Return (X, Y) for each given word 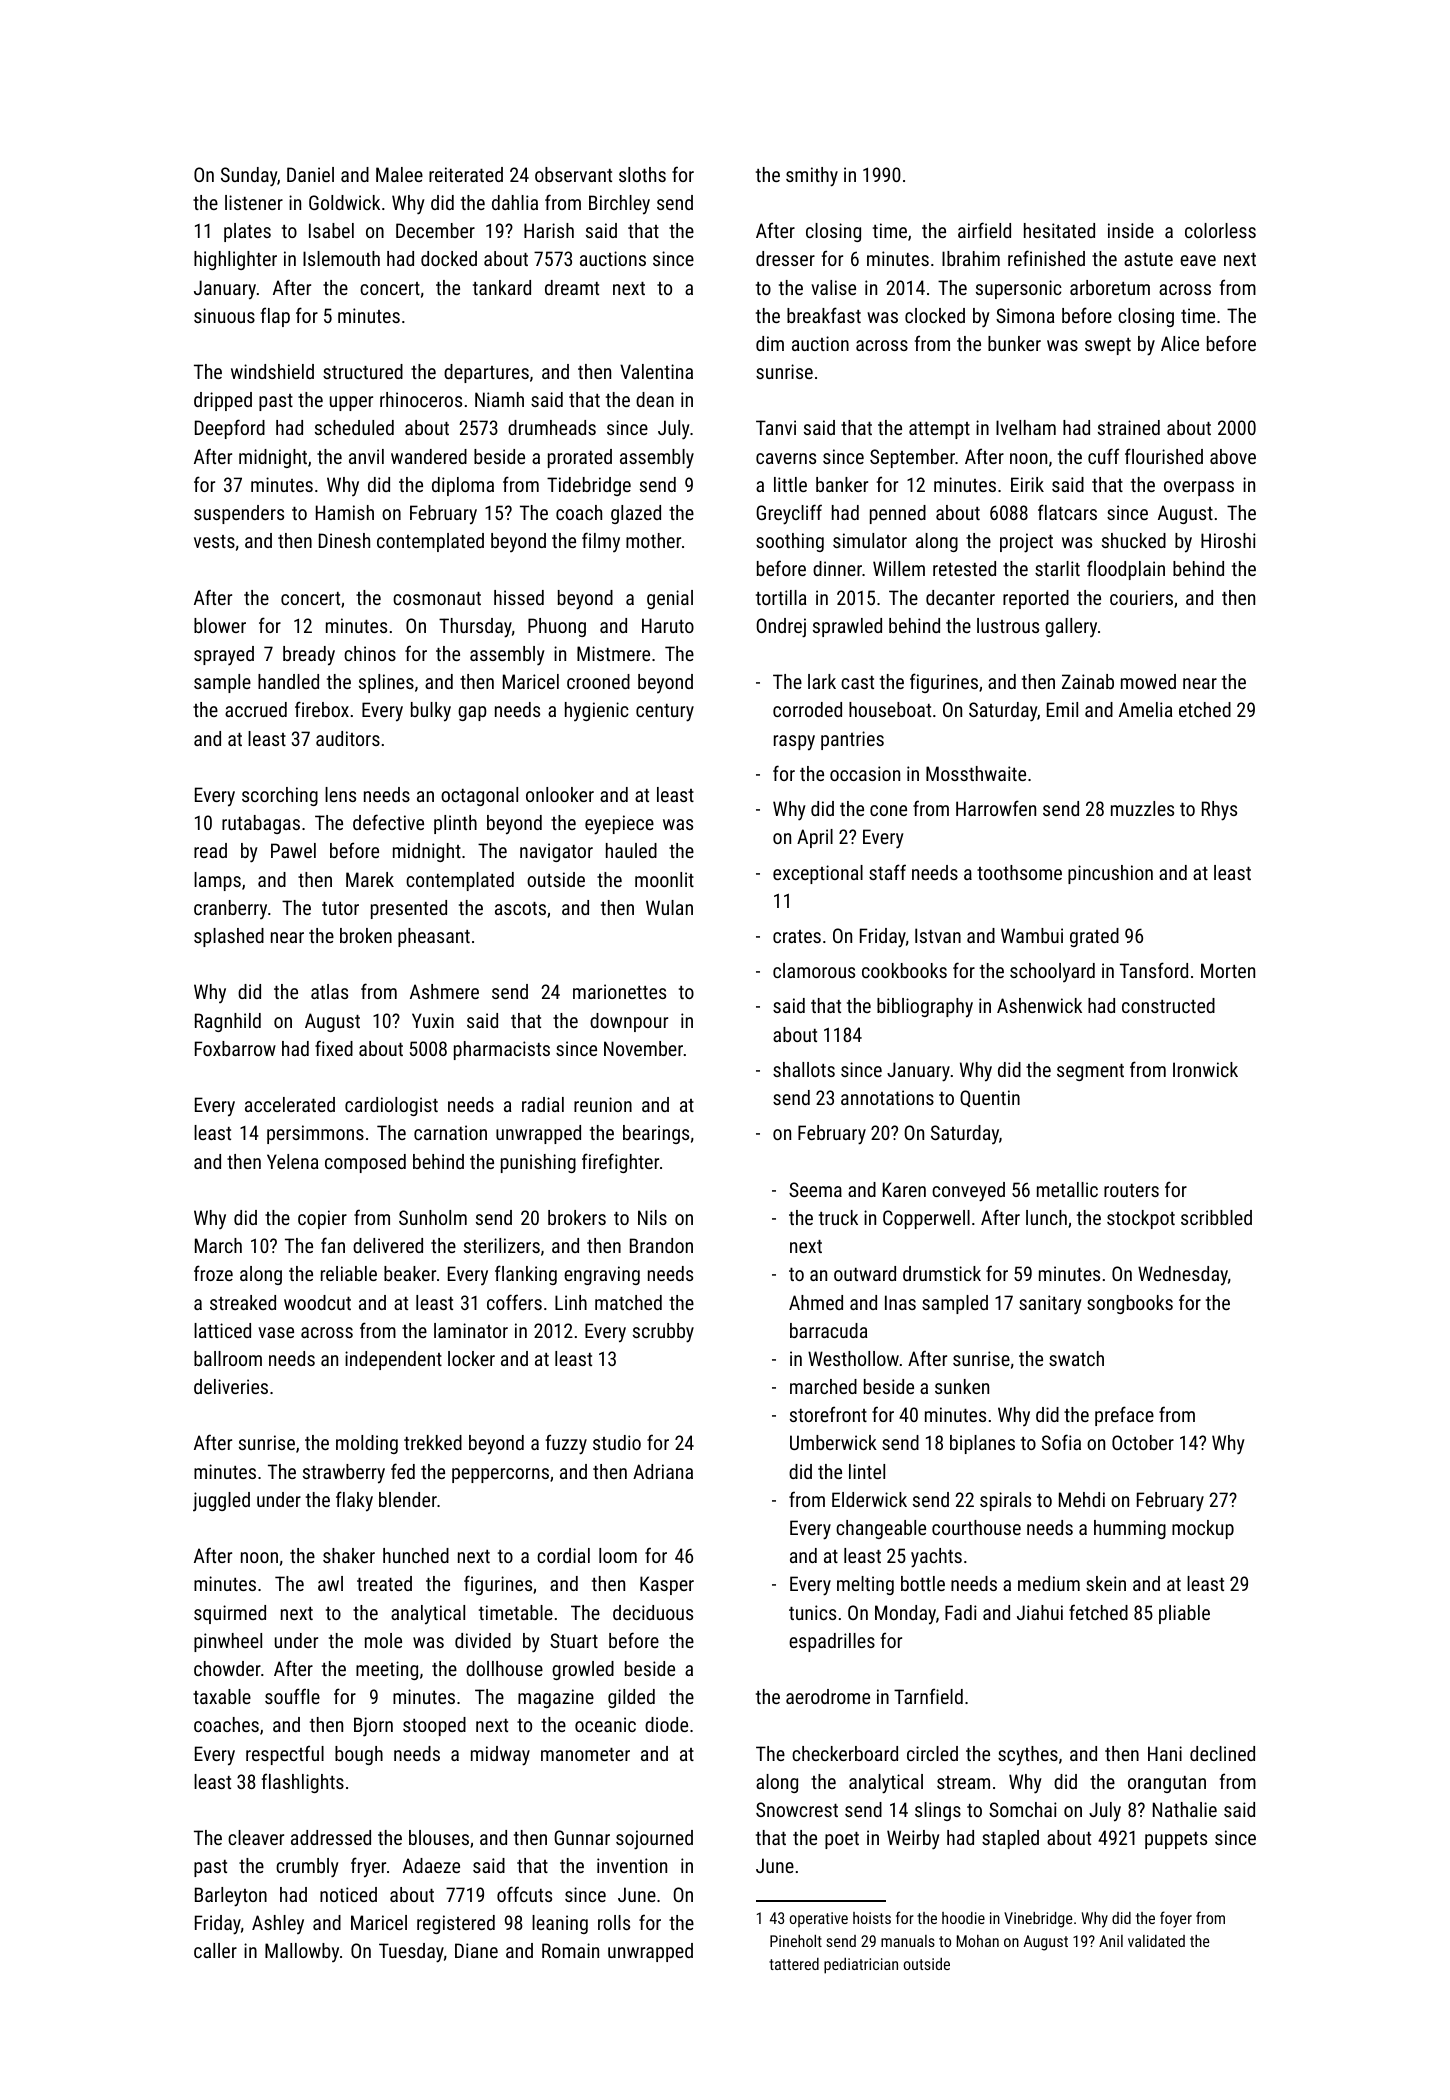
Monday (905, 1615)
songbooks (1130, 1304)
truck (838, 1217)
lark (822, 681)
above (1233, 456)
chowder (227, 1668)
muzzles (1142, 808)
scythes (1028, 1756)
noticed (348, 1894)
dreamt (572, 287)
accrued (256, 709)
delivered (388, 1245)
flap (275, 317)
